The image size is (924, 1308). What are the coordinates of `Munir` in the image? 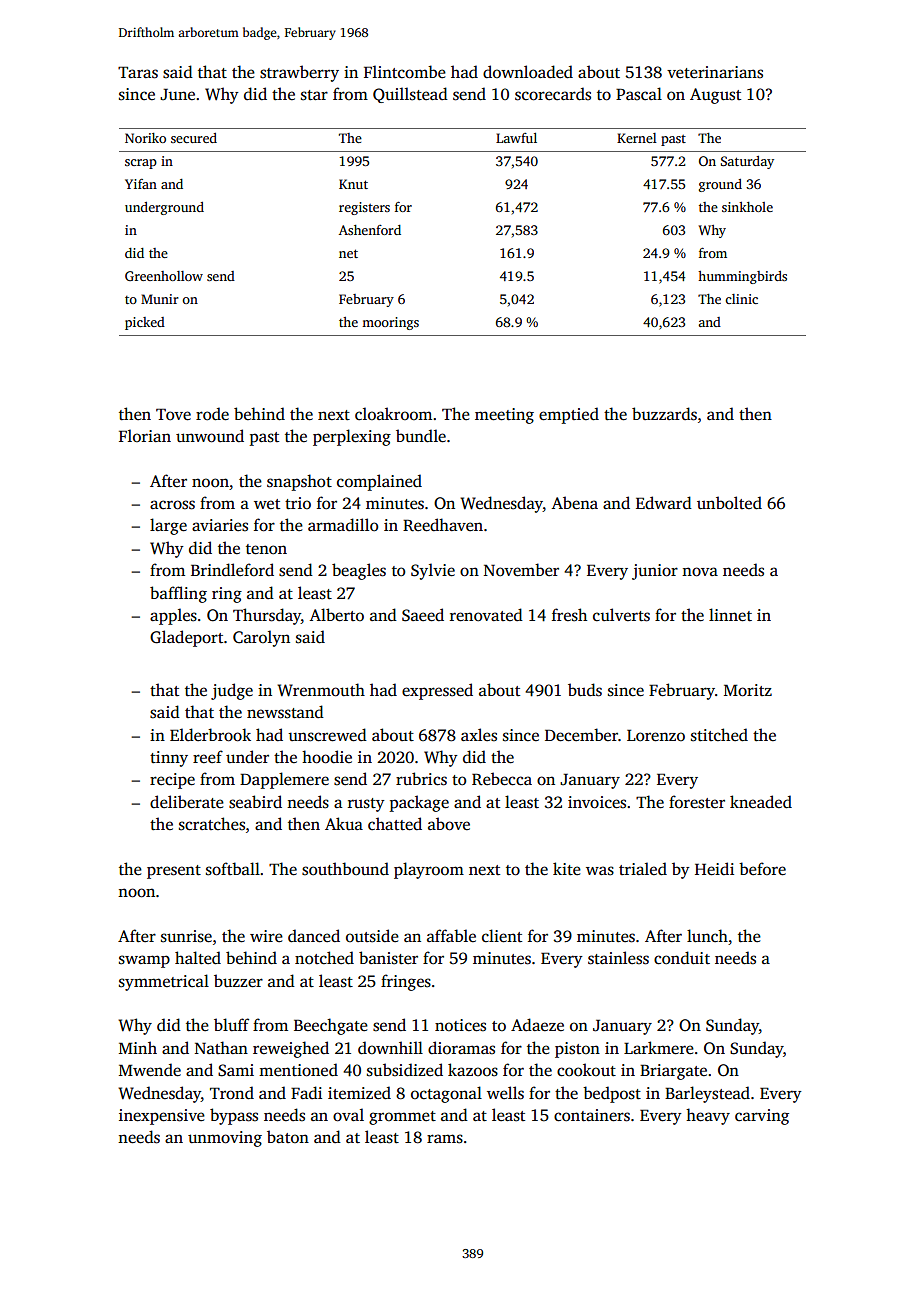 It's located at (160, 299).
